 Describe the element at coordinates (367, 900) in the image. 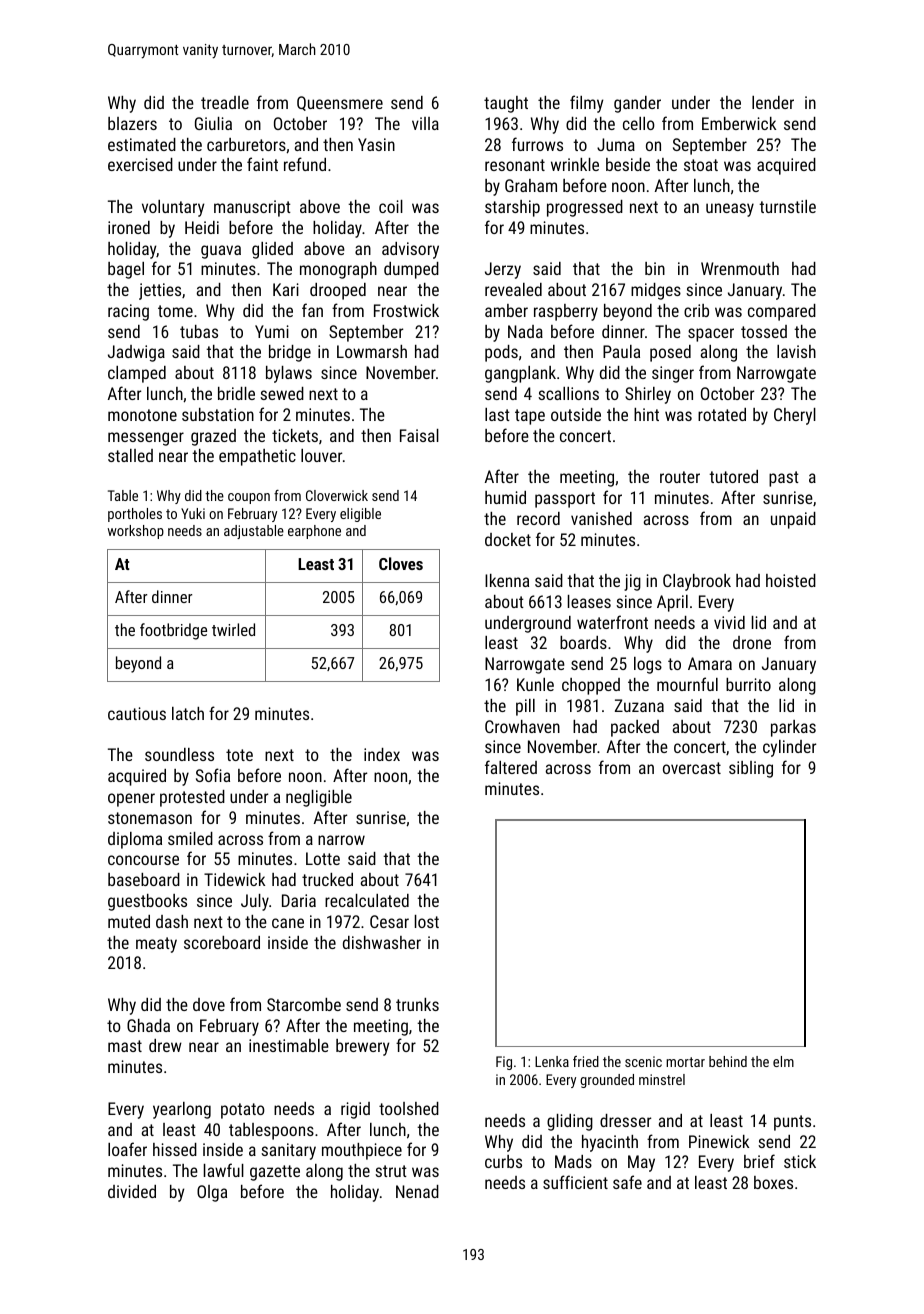

I see `recalculated` at that location.
